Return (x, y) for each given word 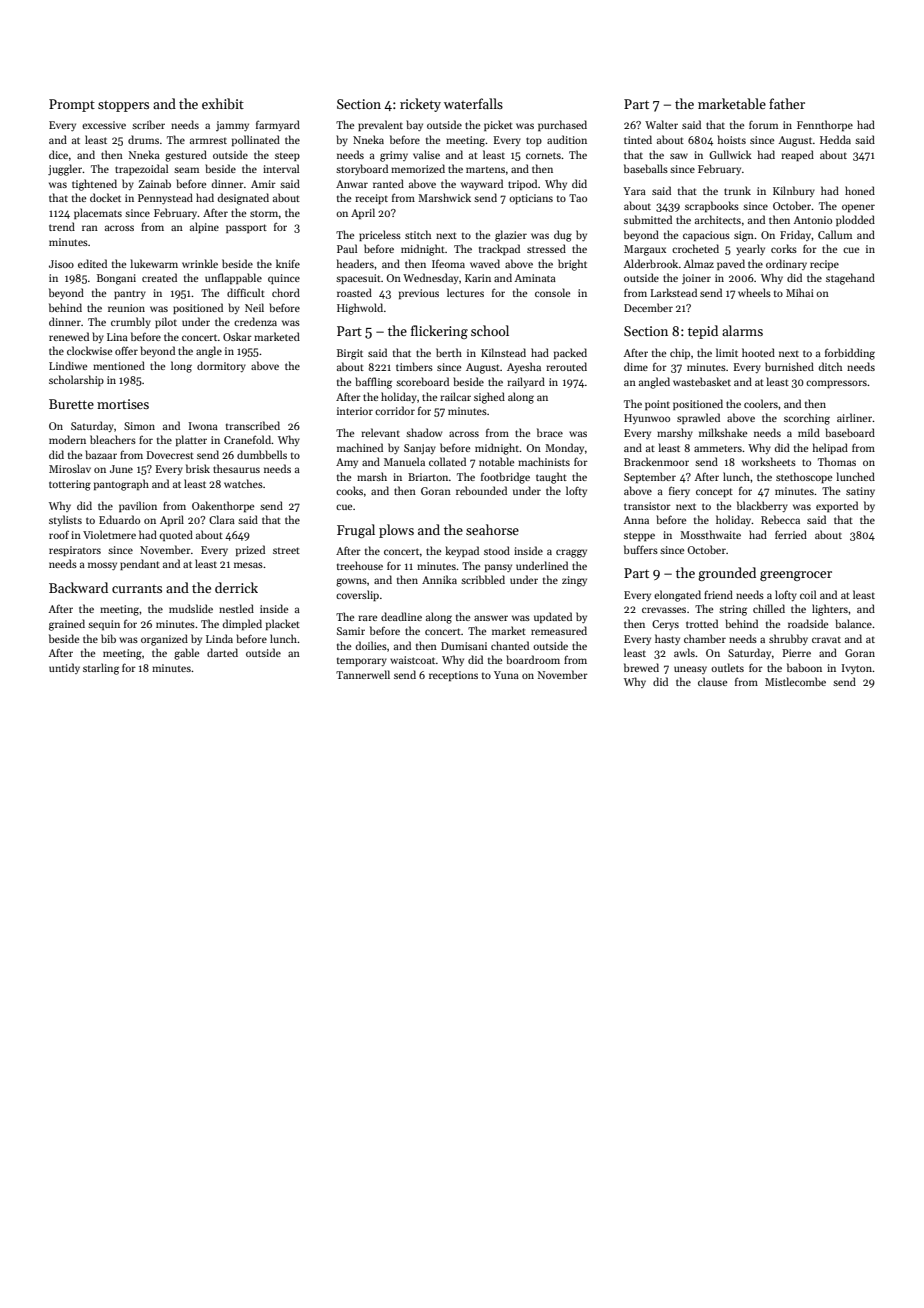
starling (101, 669)
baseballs (646, 168)
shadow (424, 432)
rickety (420, 105)
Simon (139, 426)
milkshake (723, 432)
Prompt (72, 105)
